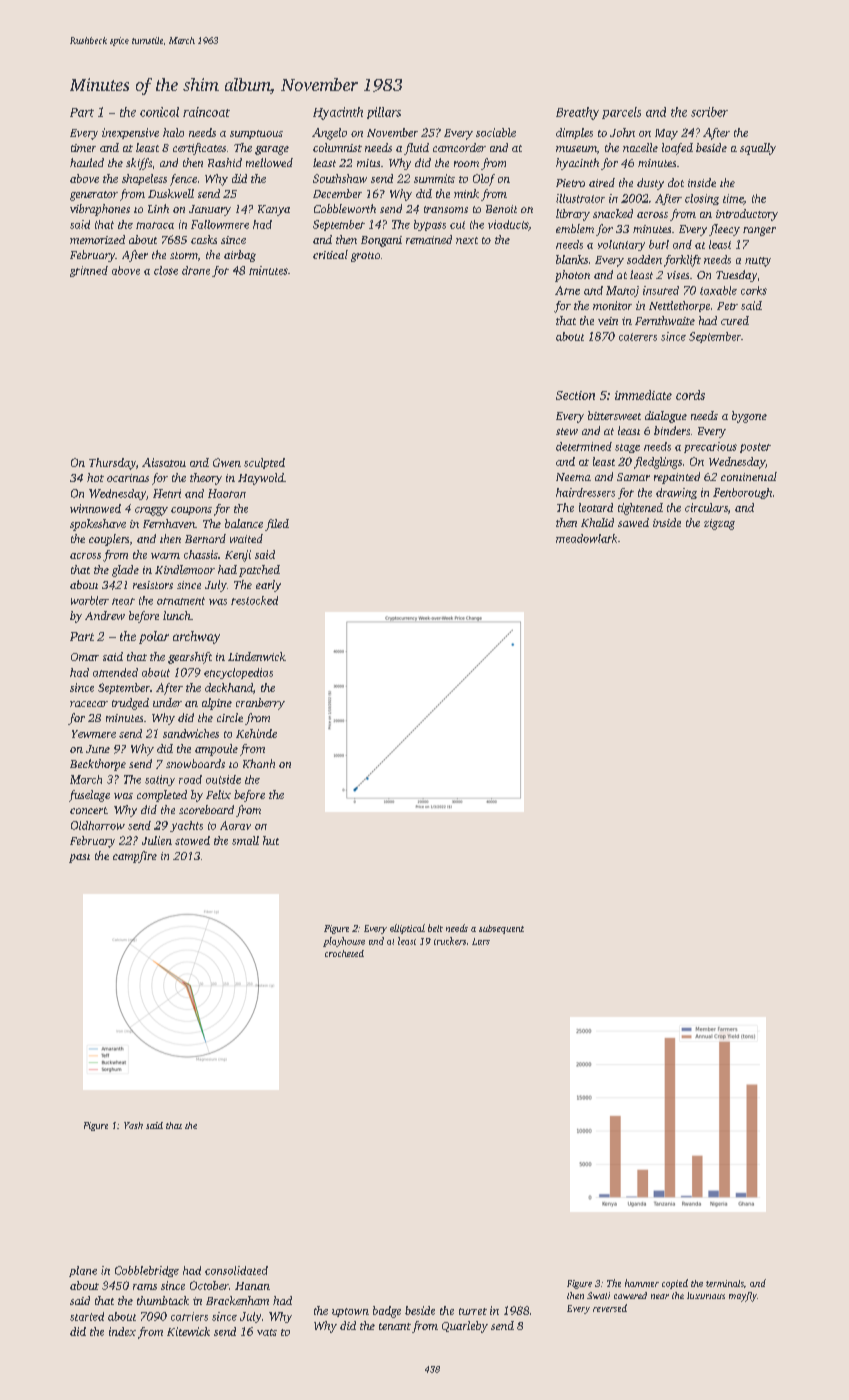  Describe the element at coordinates (135, 857) in the document. I see `campfire` at that location.
